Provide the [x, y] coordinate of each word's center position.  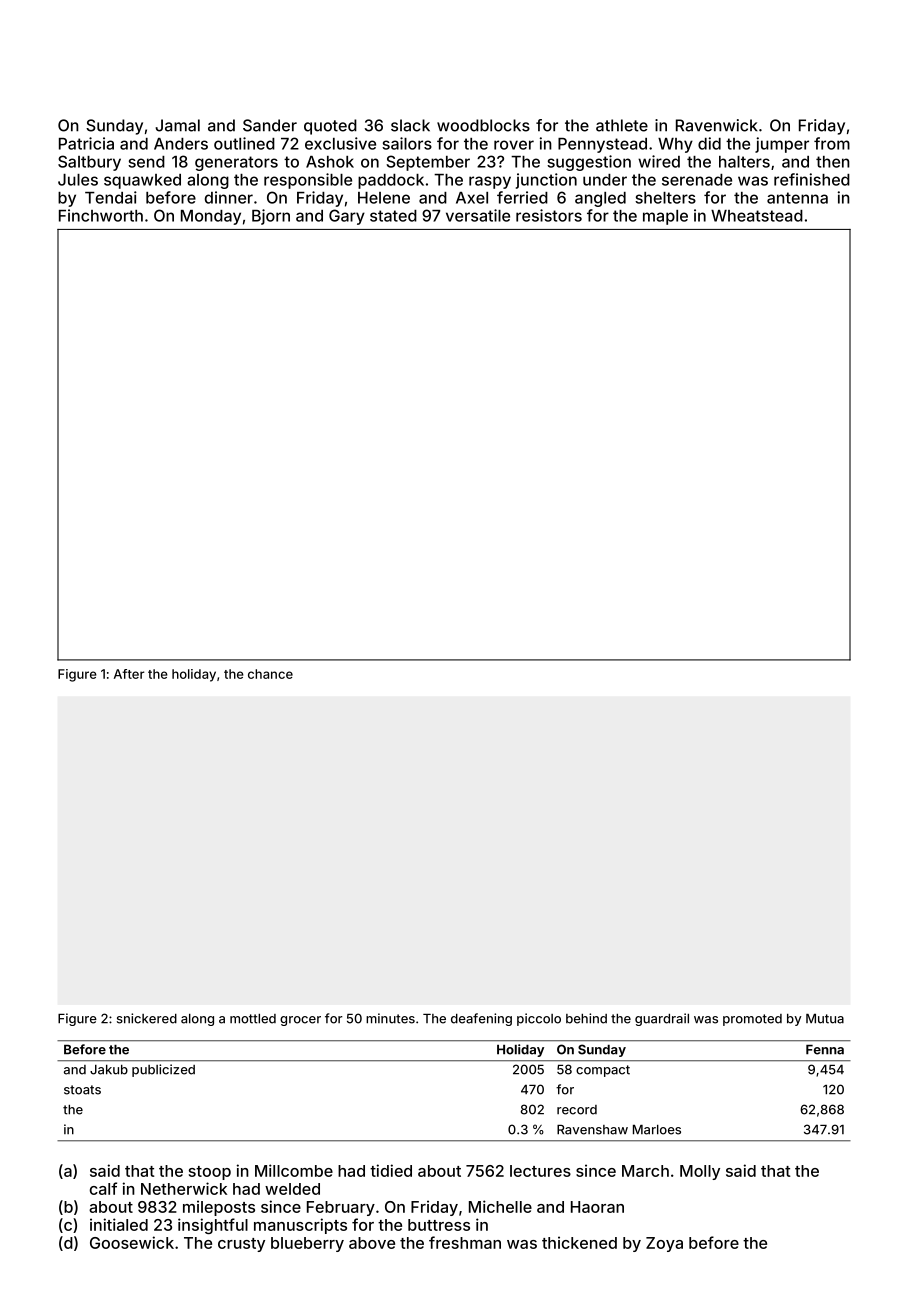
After [129, 674]
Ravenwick [717, 125]
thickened [579, 1242]
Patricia [86, 143]
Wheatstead [757, 216]
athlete [622, 125]
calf [103, 1188]
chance [270, 674]
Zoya [664, 1244]
